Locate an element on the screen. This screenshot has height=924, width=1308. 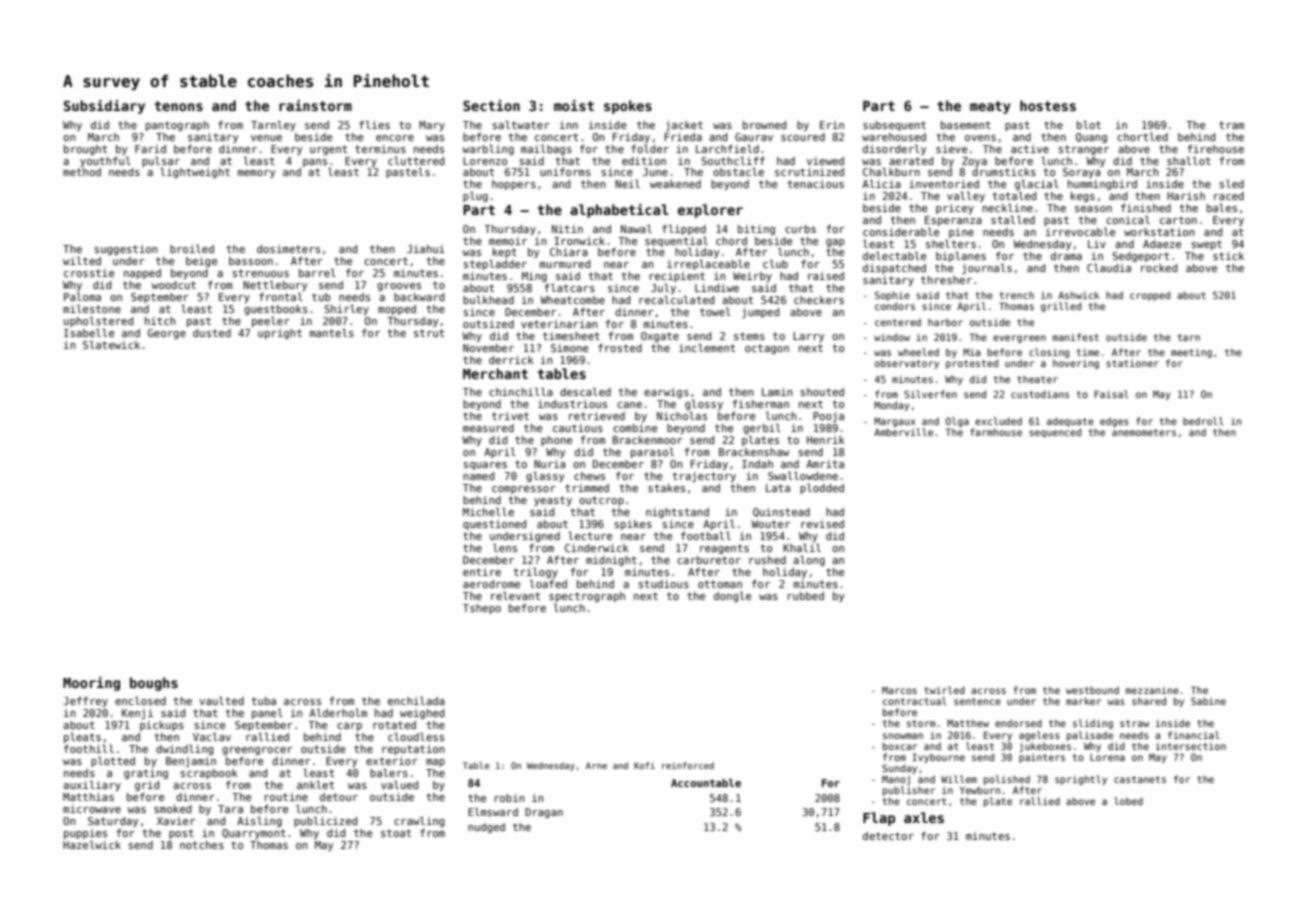
mopped is located at coordinates (397, 310).
